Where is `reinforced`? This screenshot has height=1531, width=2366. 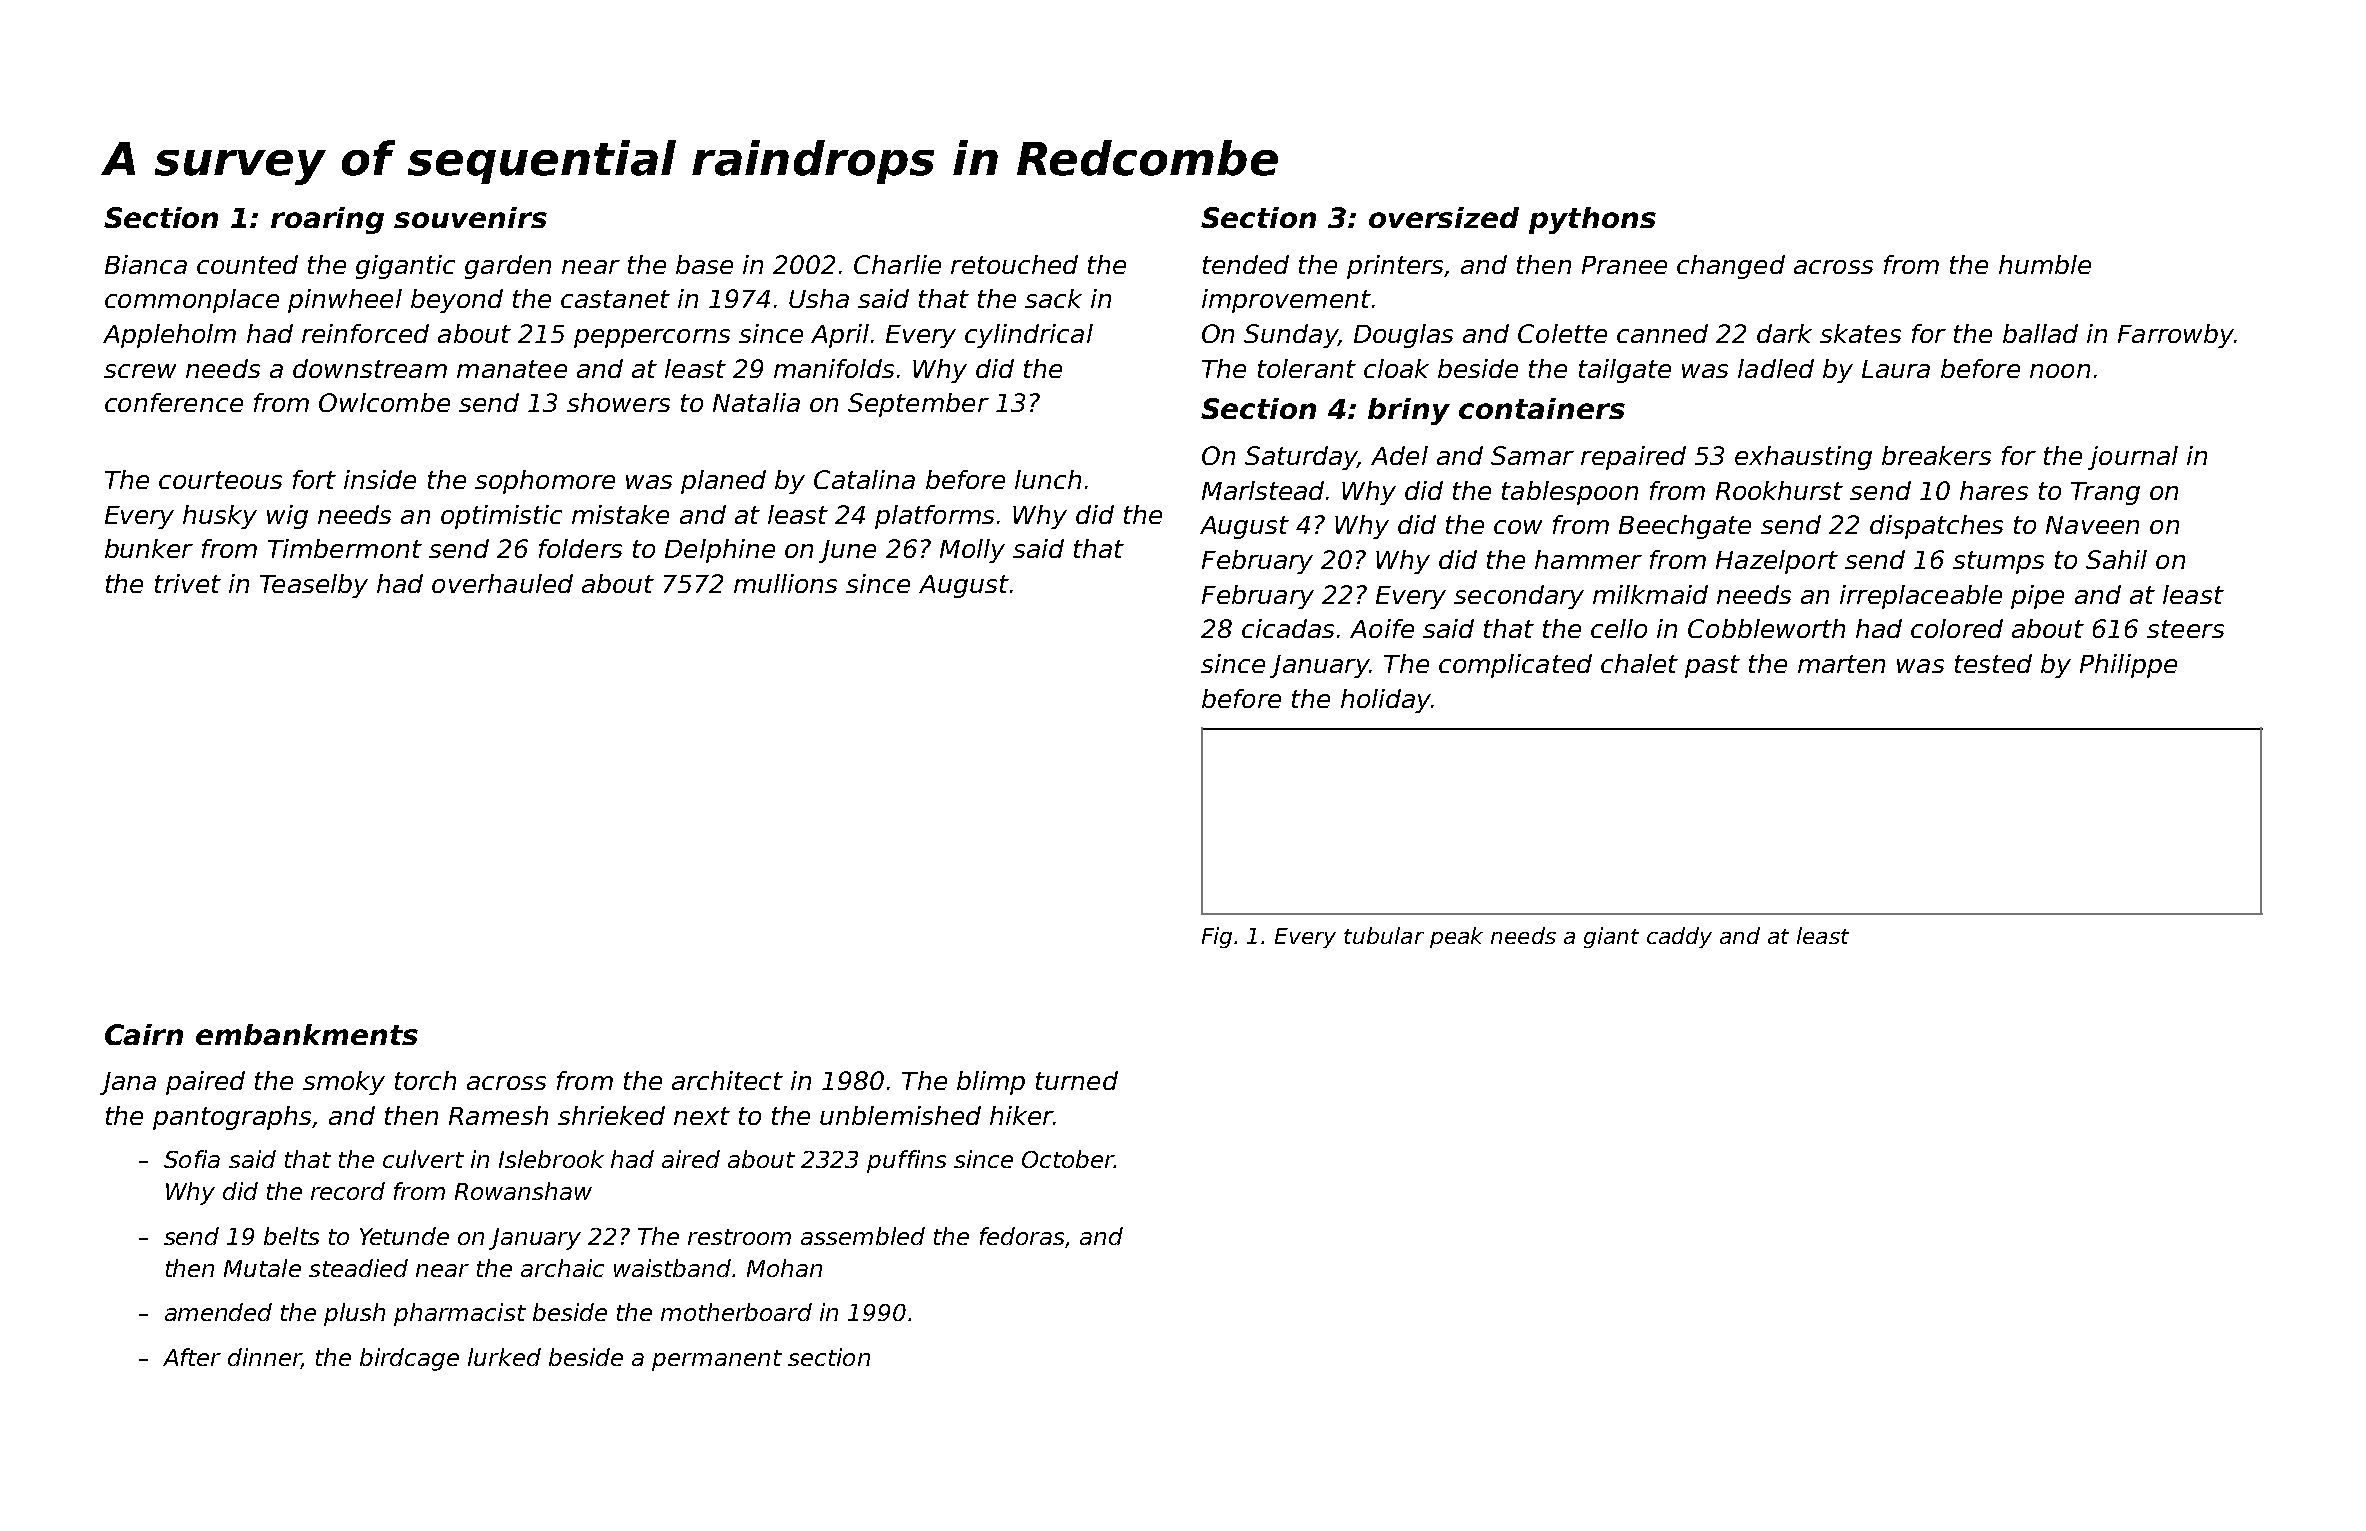 reinforced is located at coordinates (365, 333).
